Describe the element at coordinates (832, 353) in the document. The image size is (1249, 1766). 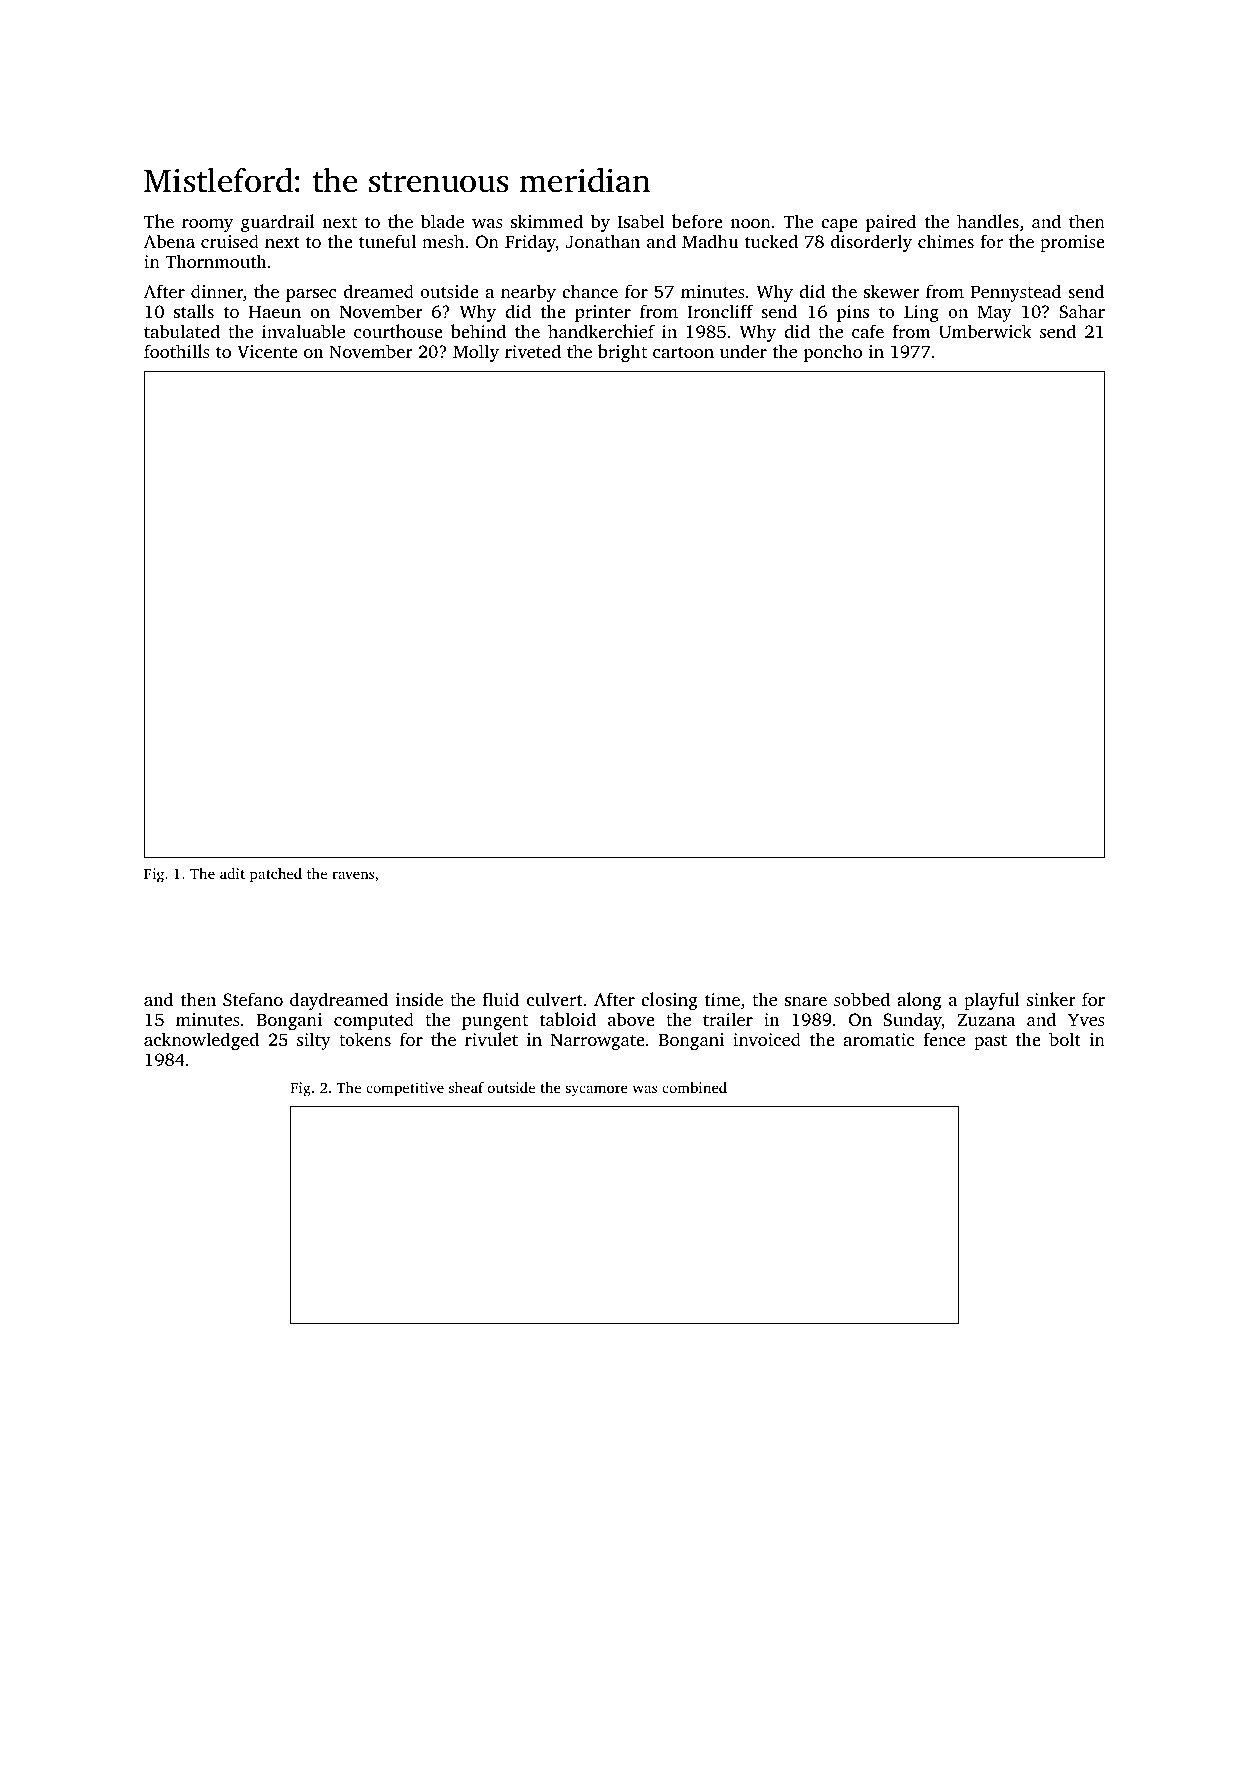
I see `poncho` at that location.
